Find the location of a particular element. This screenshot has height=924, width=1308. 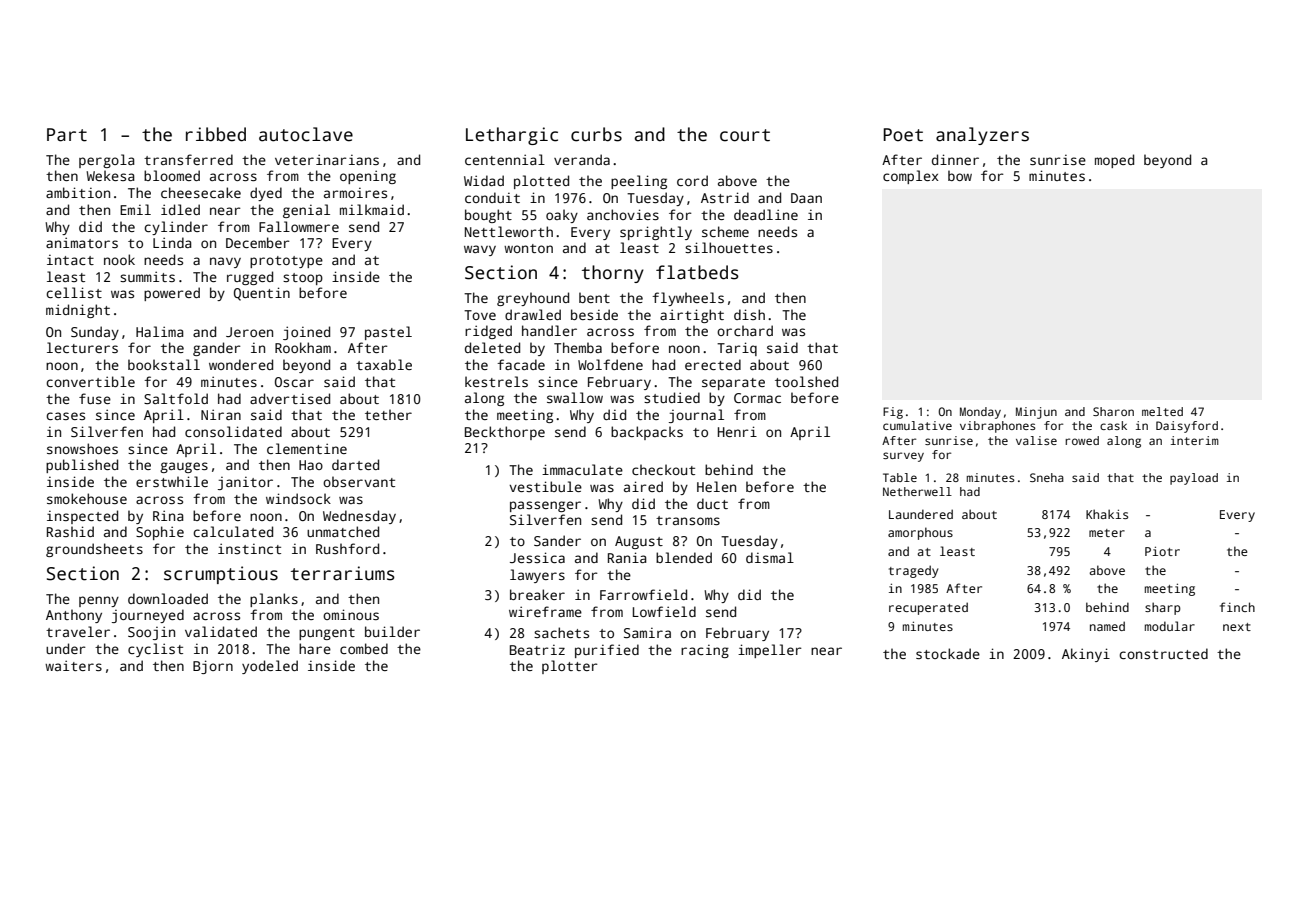

waiters is located at coordinates (73, 665).
